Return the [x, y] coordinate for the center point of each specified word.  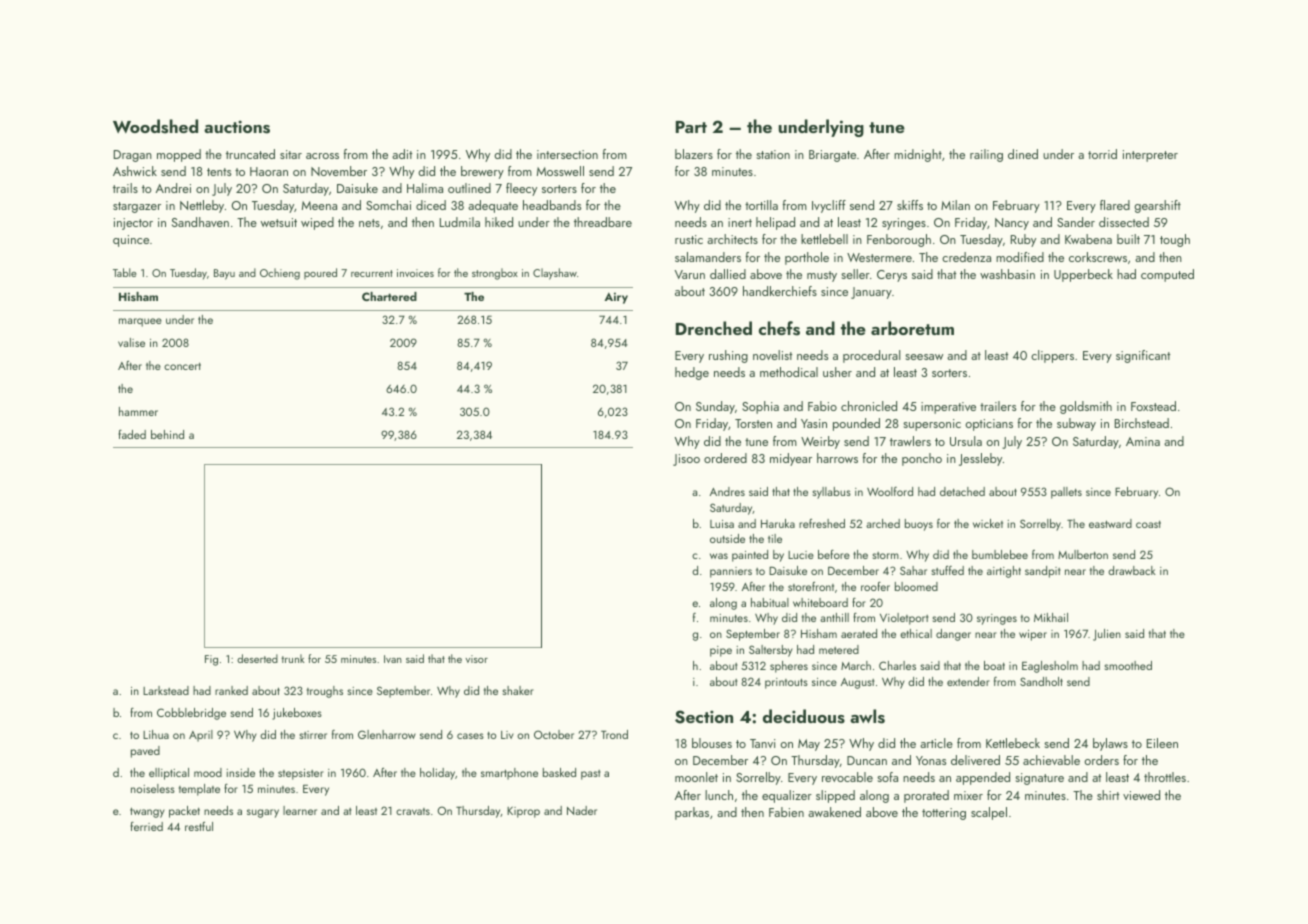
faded [132, 434]
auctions [237, 127]
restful [199, 826]
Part [691, 127]
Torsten [753, 423]
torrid [1102, 154]
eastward [1110, 523]
